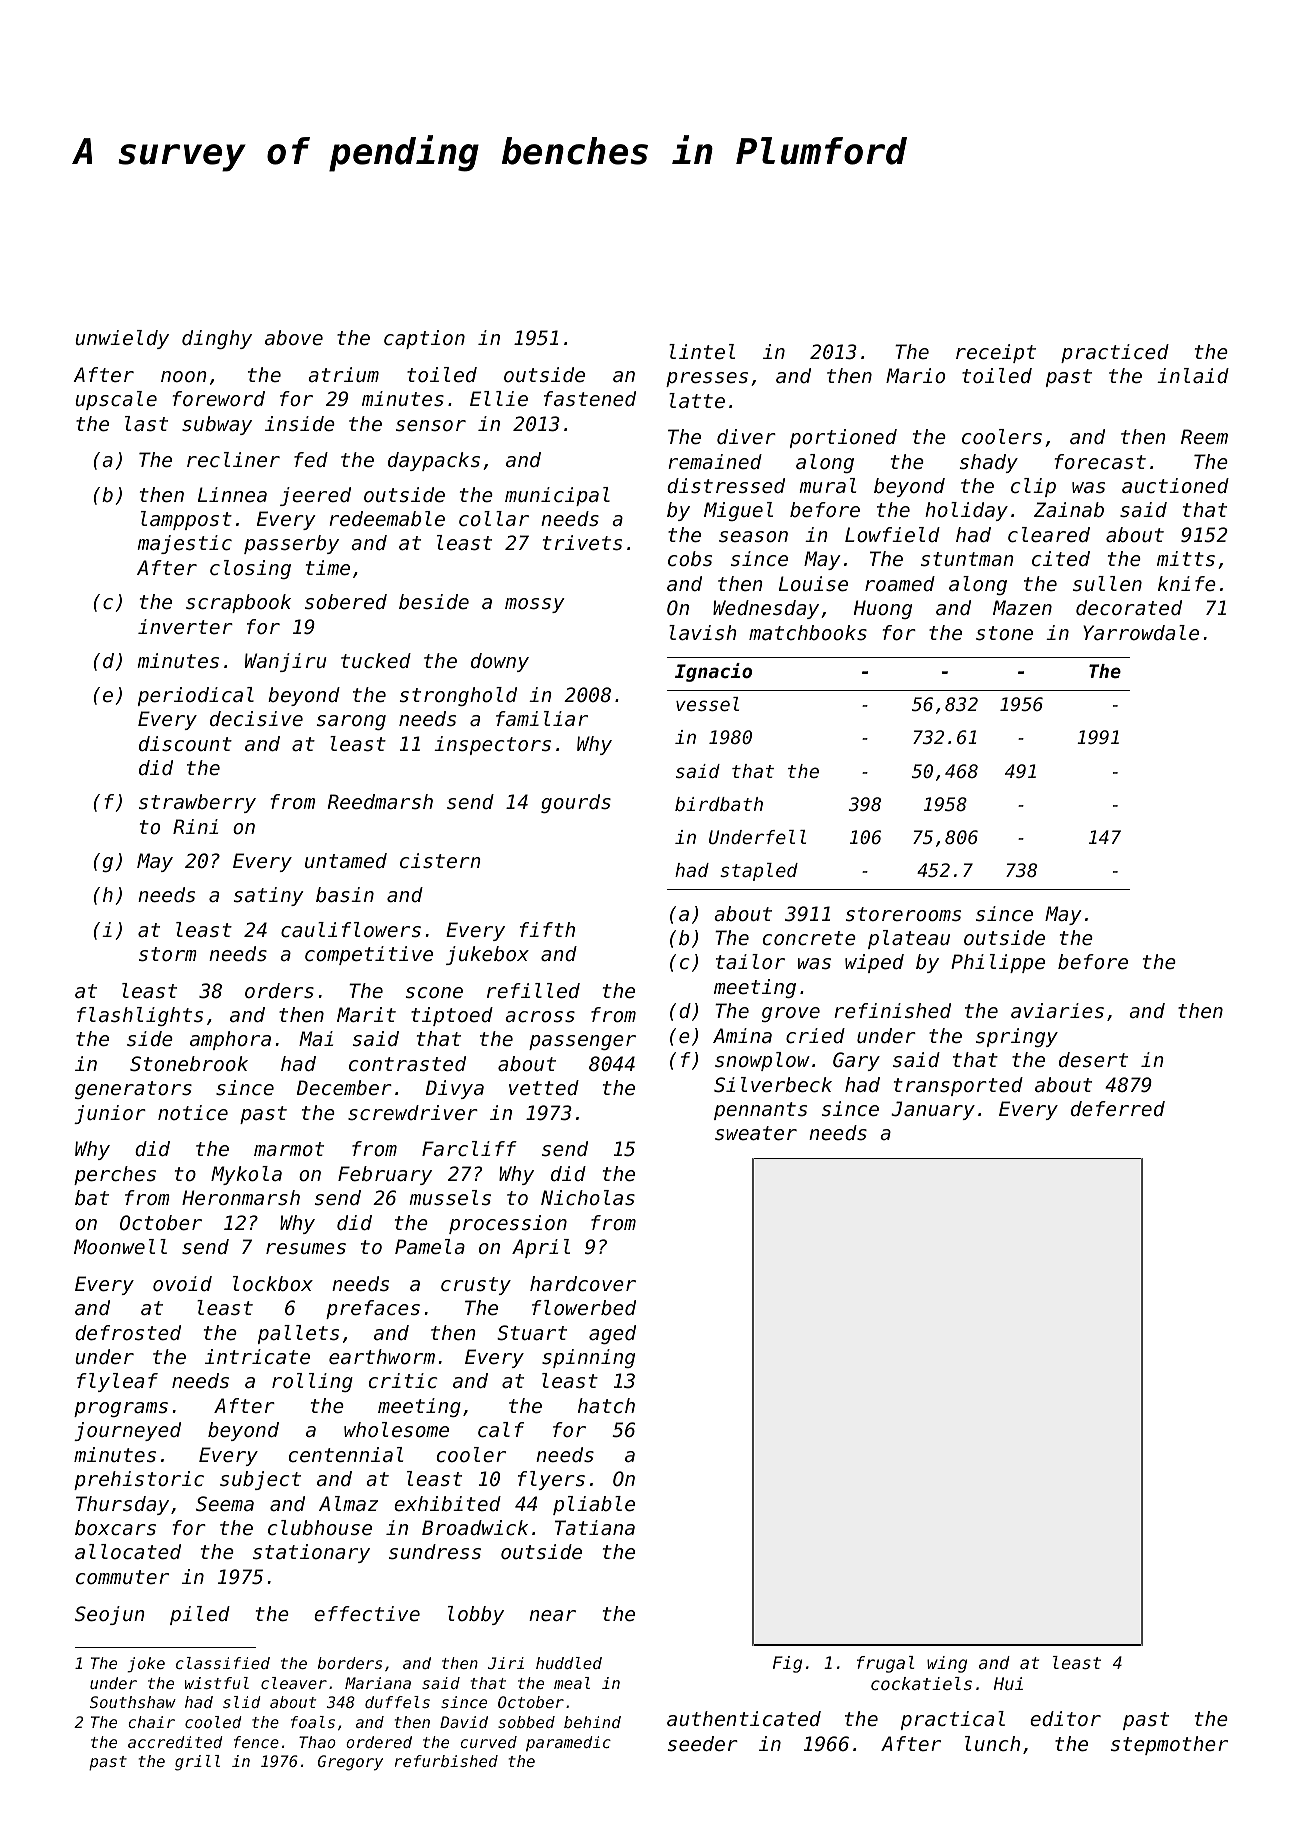  I want to click on lintel, so click(702, 352).
